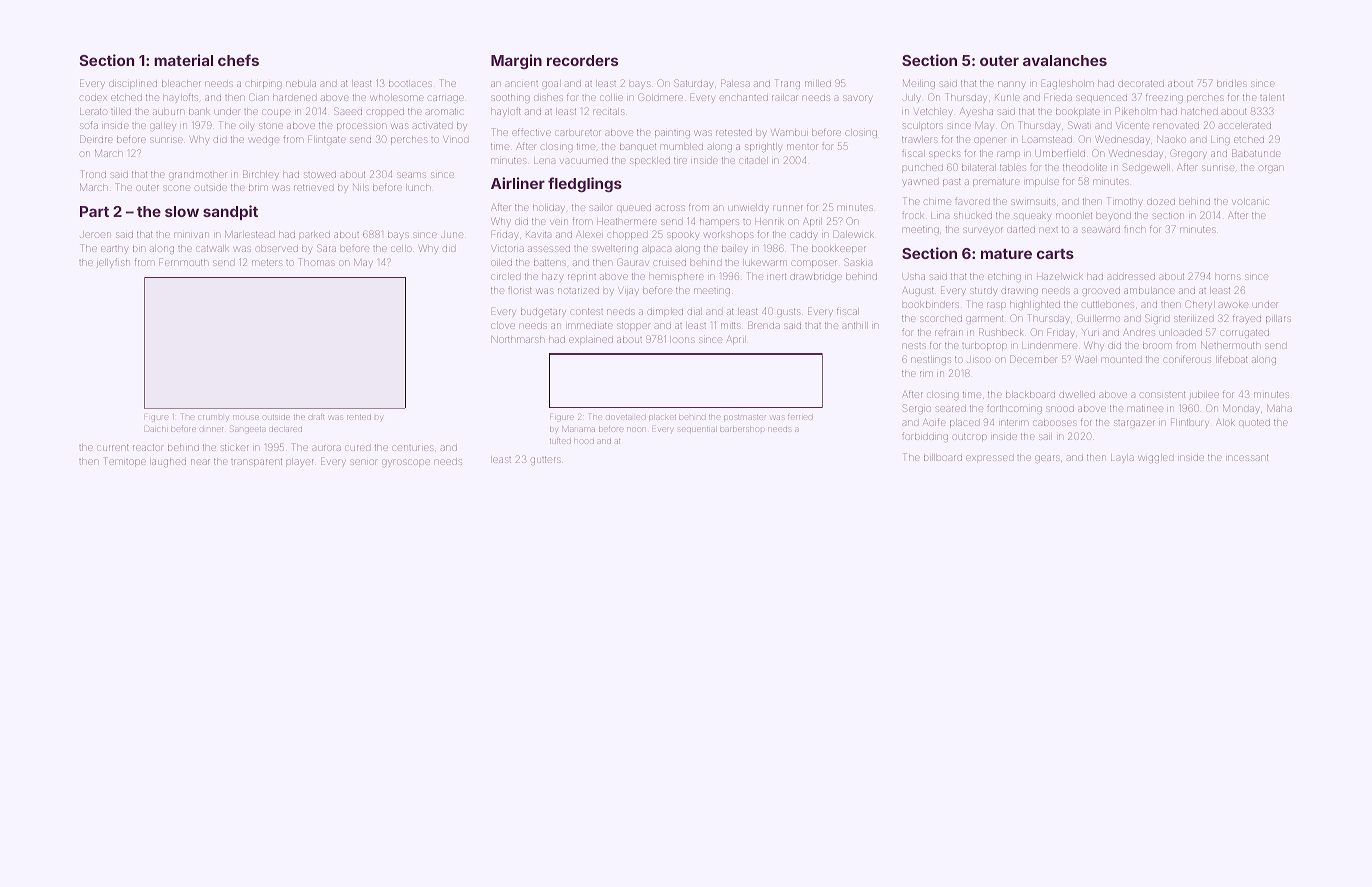  What do you see at coordinates (764, 325) in the screenshot?
I see `Brenda` at bounding box center [764, 325].
